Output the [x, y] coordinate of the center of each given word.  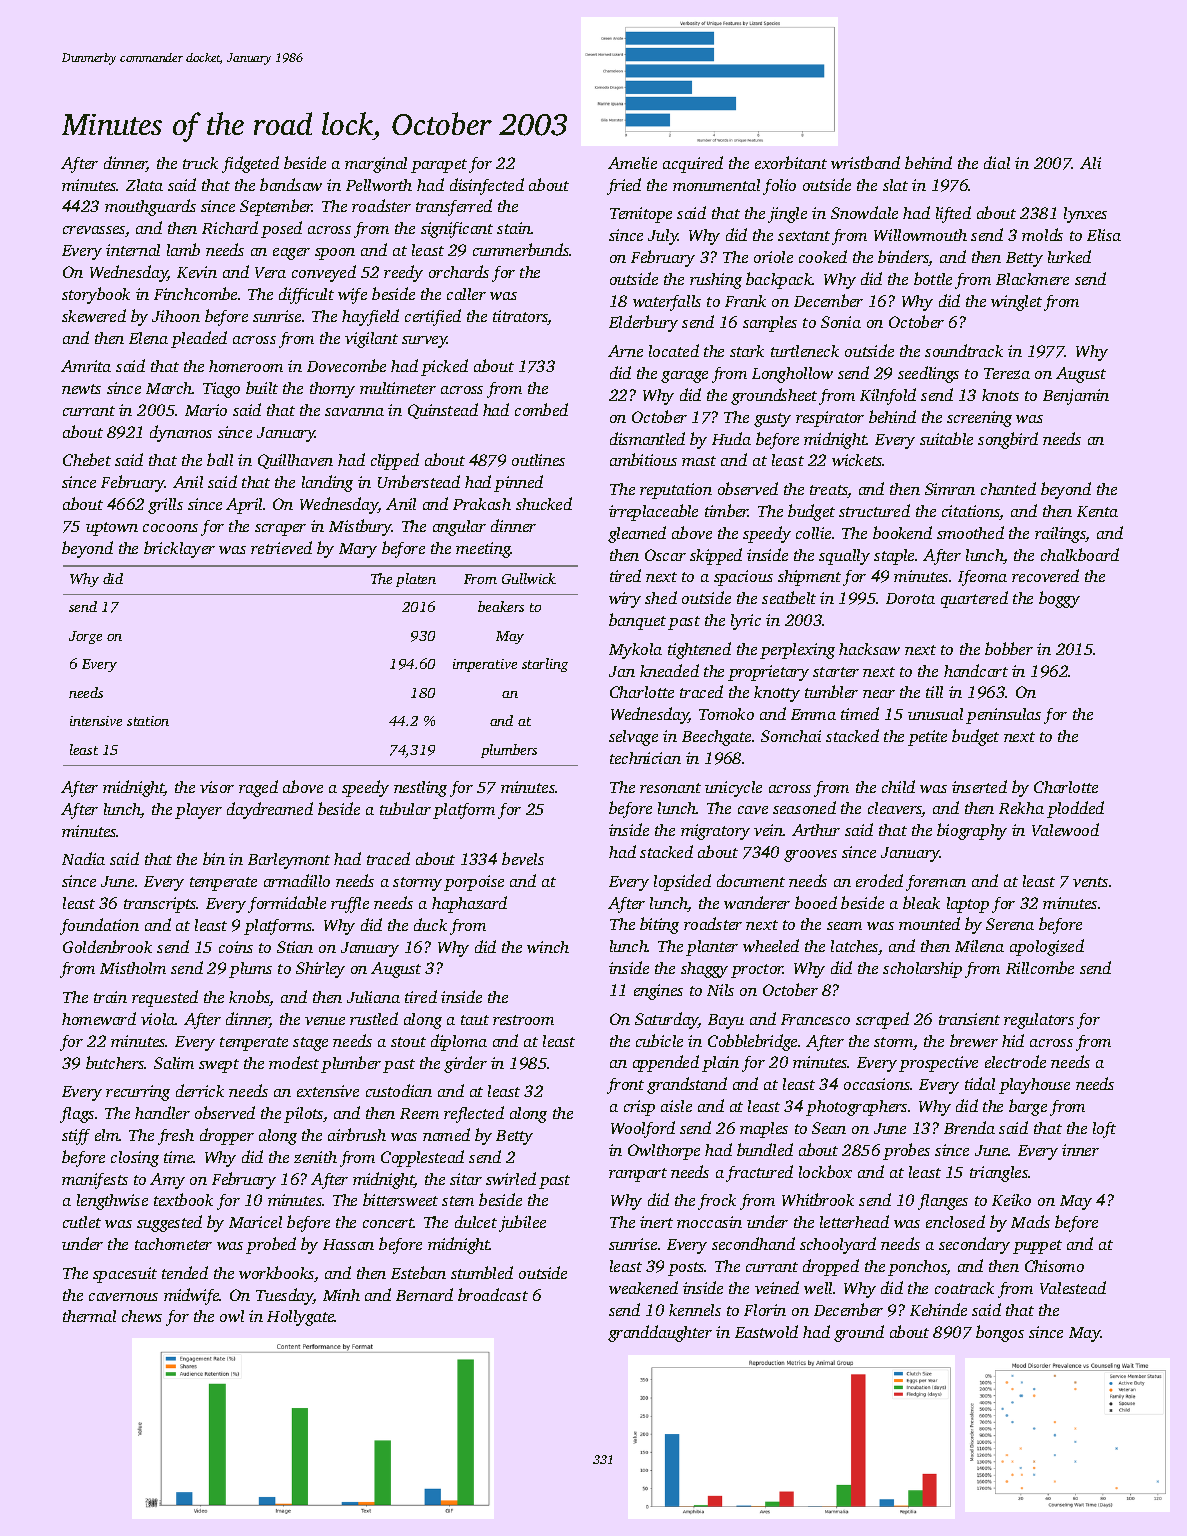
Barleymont [289, 861]
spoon [335, 254]
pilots [303, 1115]
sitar [466, 1179]
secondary [974, 1245]
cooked [823, 256]
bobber [1009, 648]
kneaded [669, 670]
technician [645, 758]
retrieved [281, 547]
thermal [89, 1316]
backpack [779, 280]
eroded [879, 880]
